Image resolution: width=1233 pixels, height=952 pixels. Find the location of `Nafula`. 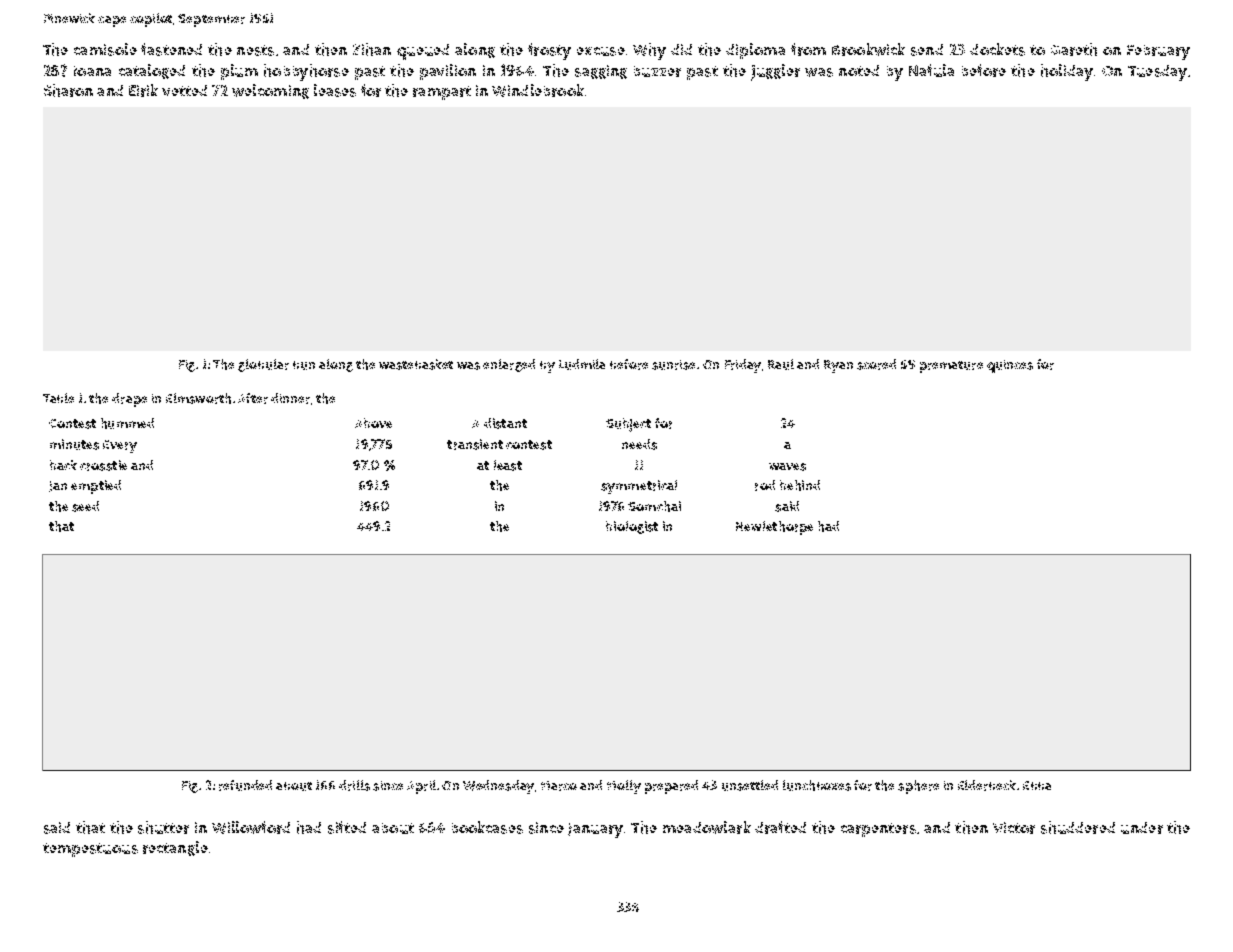

Nafula is located at coordinates (931, 70).
